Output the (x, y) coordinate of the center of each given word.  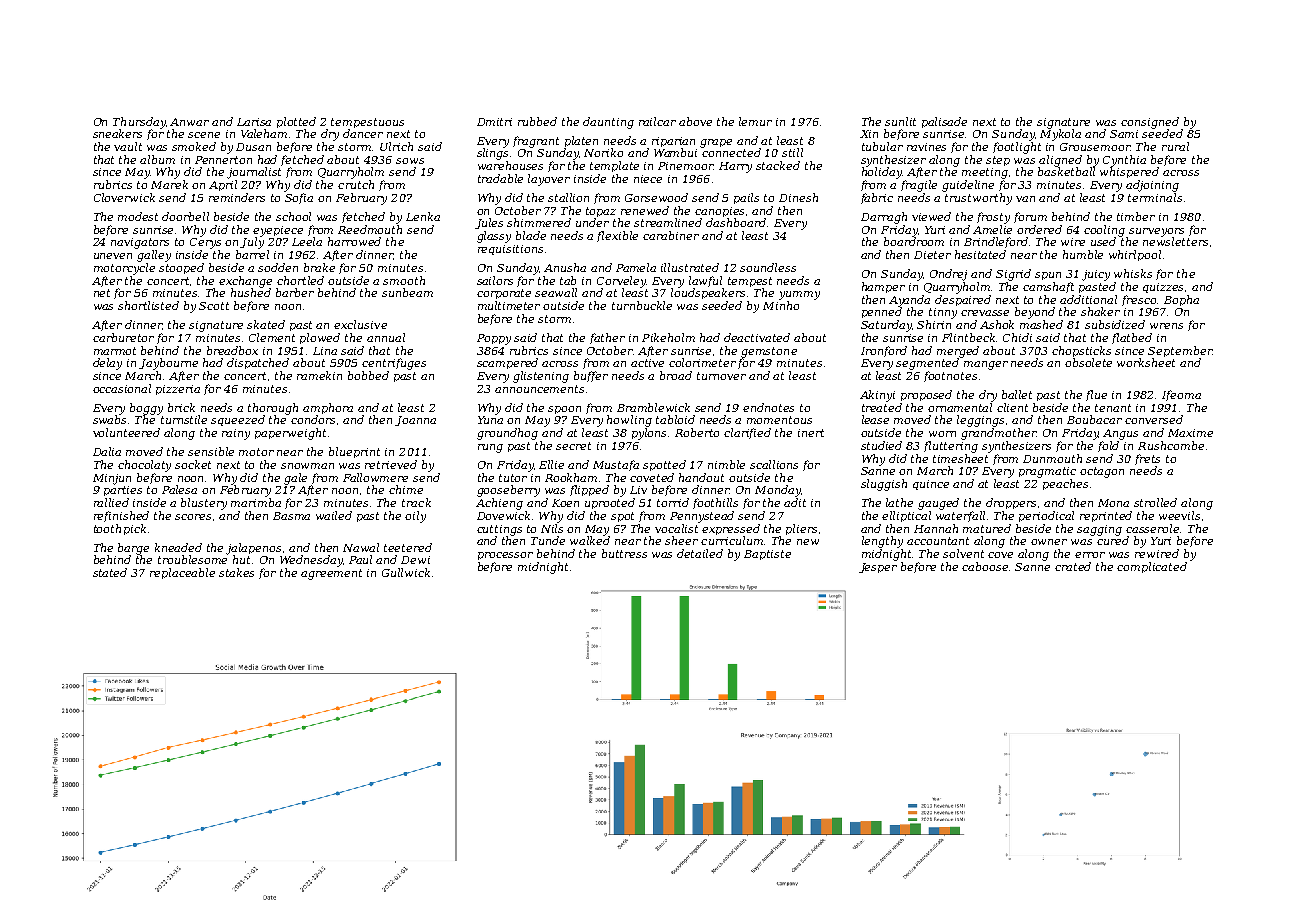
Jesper (878, 568)
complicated (1152, 567)
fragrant (536, 142)
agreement (331, 574)
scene (204, 135)
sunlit (900, 121)
